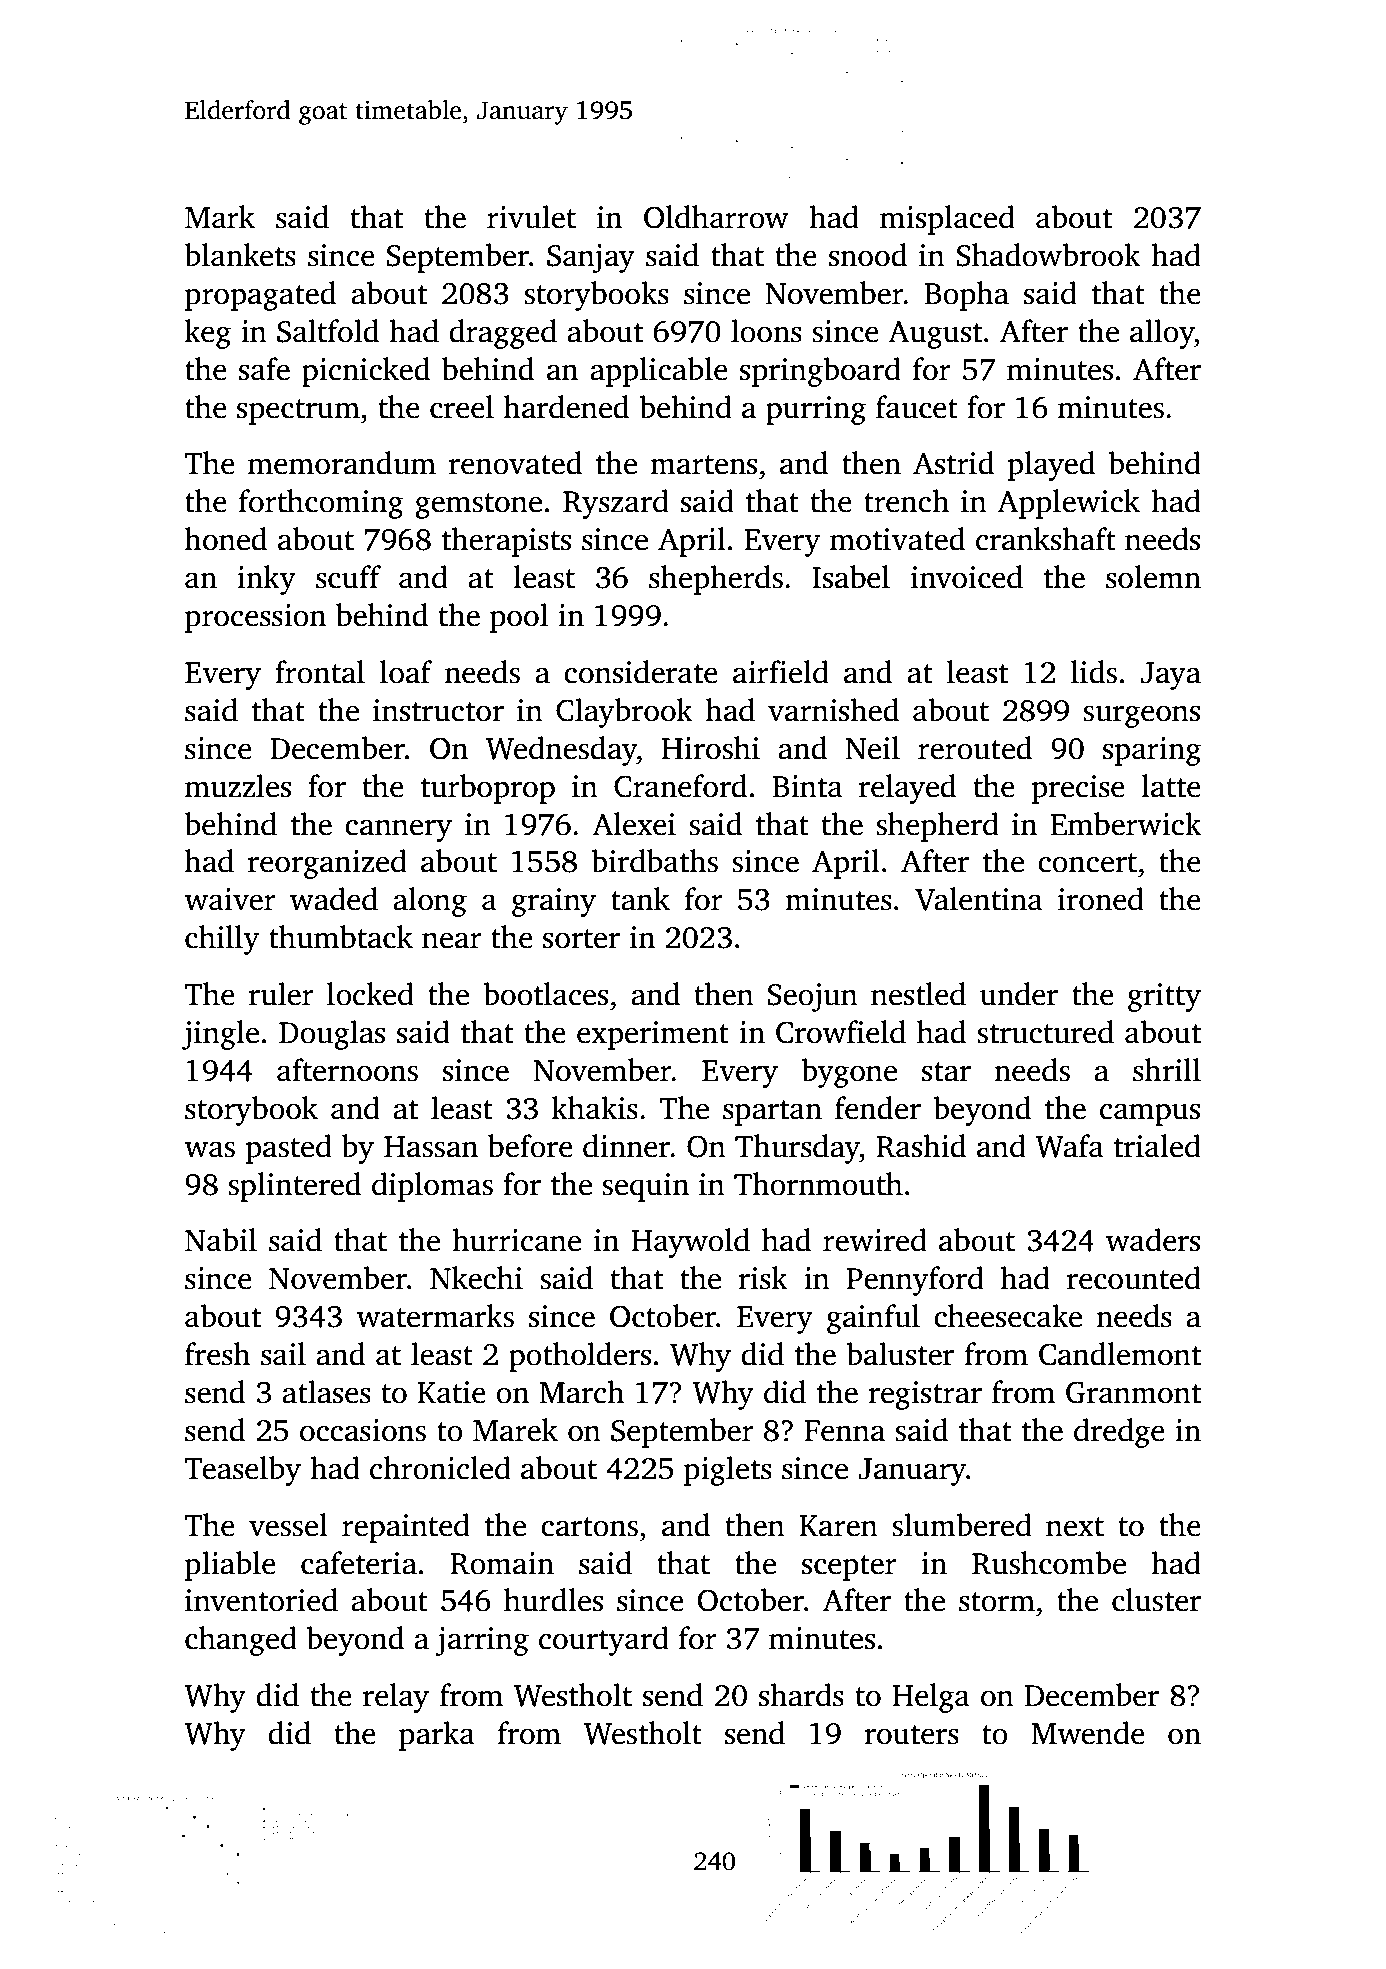 The width and height of the document is (1386, 1969). I want to click on faucet, so click(917, 407).
